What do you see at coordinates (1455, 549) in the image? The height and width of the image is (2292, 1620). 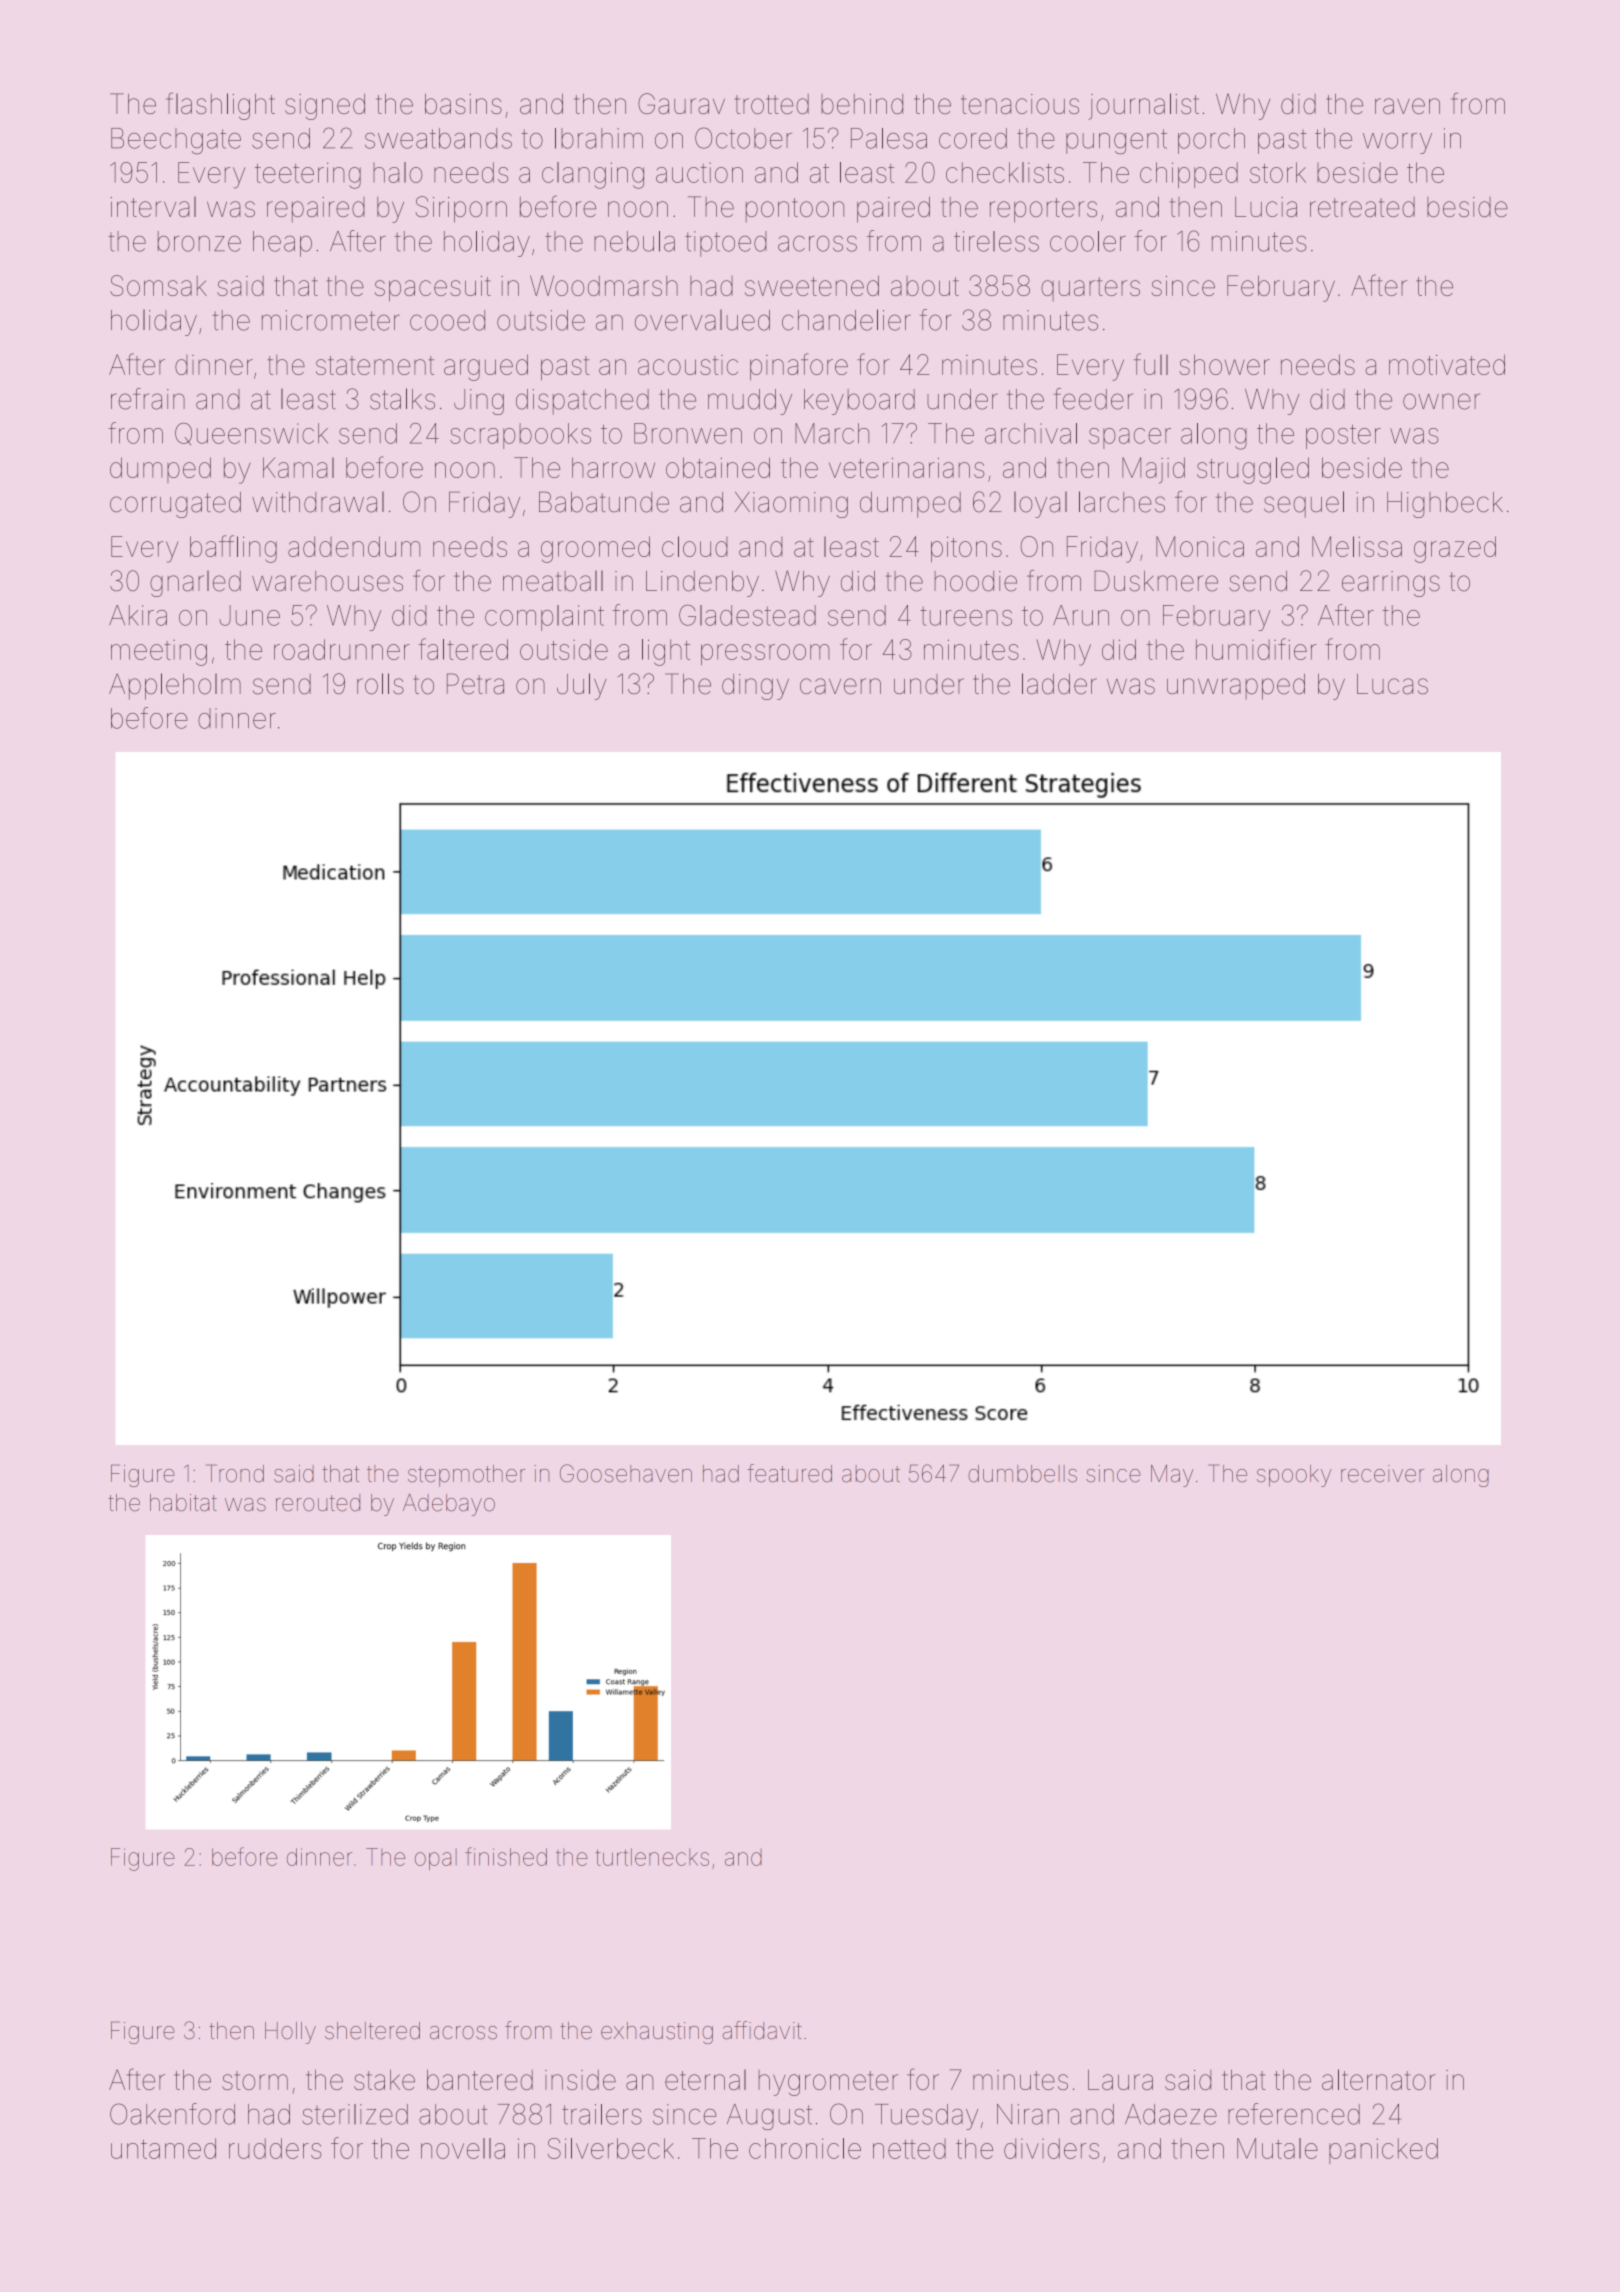 I see `grazed` at bounding box center [1455, 549].
